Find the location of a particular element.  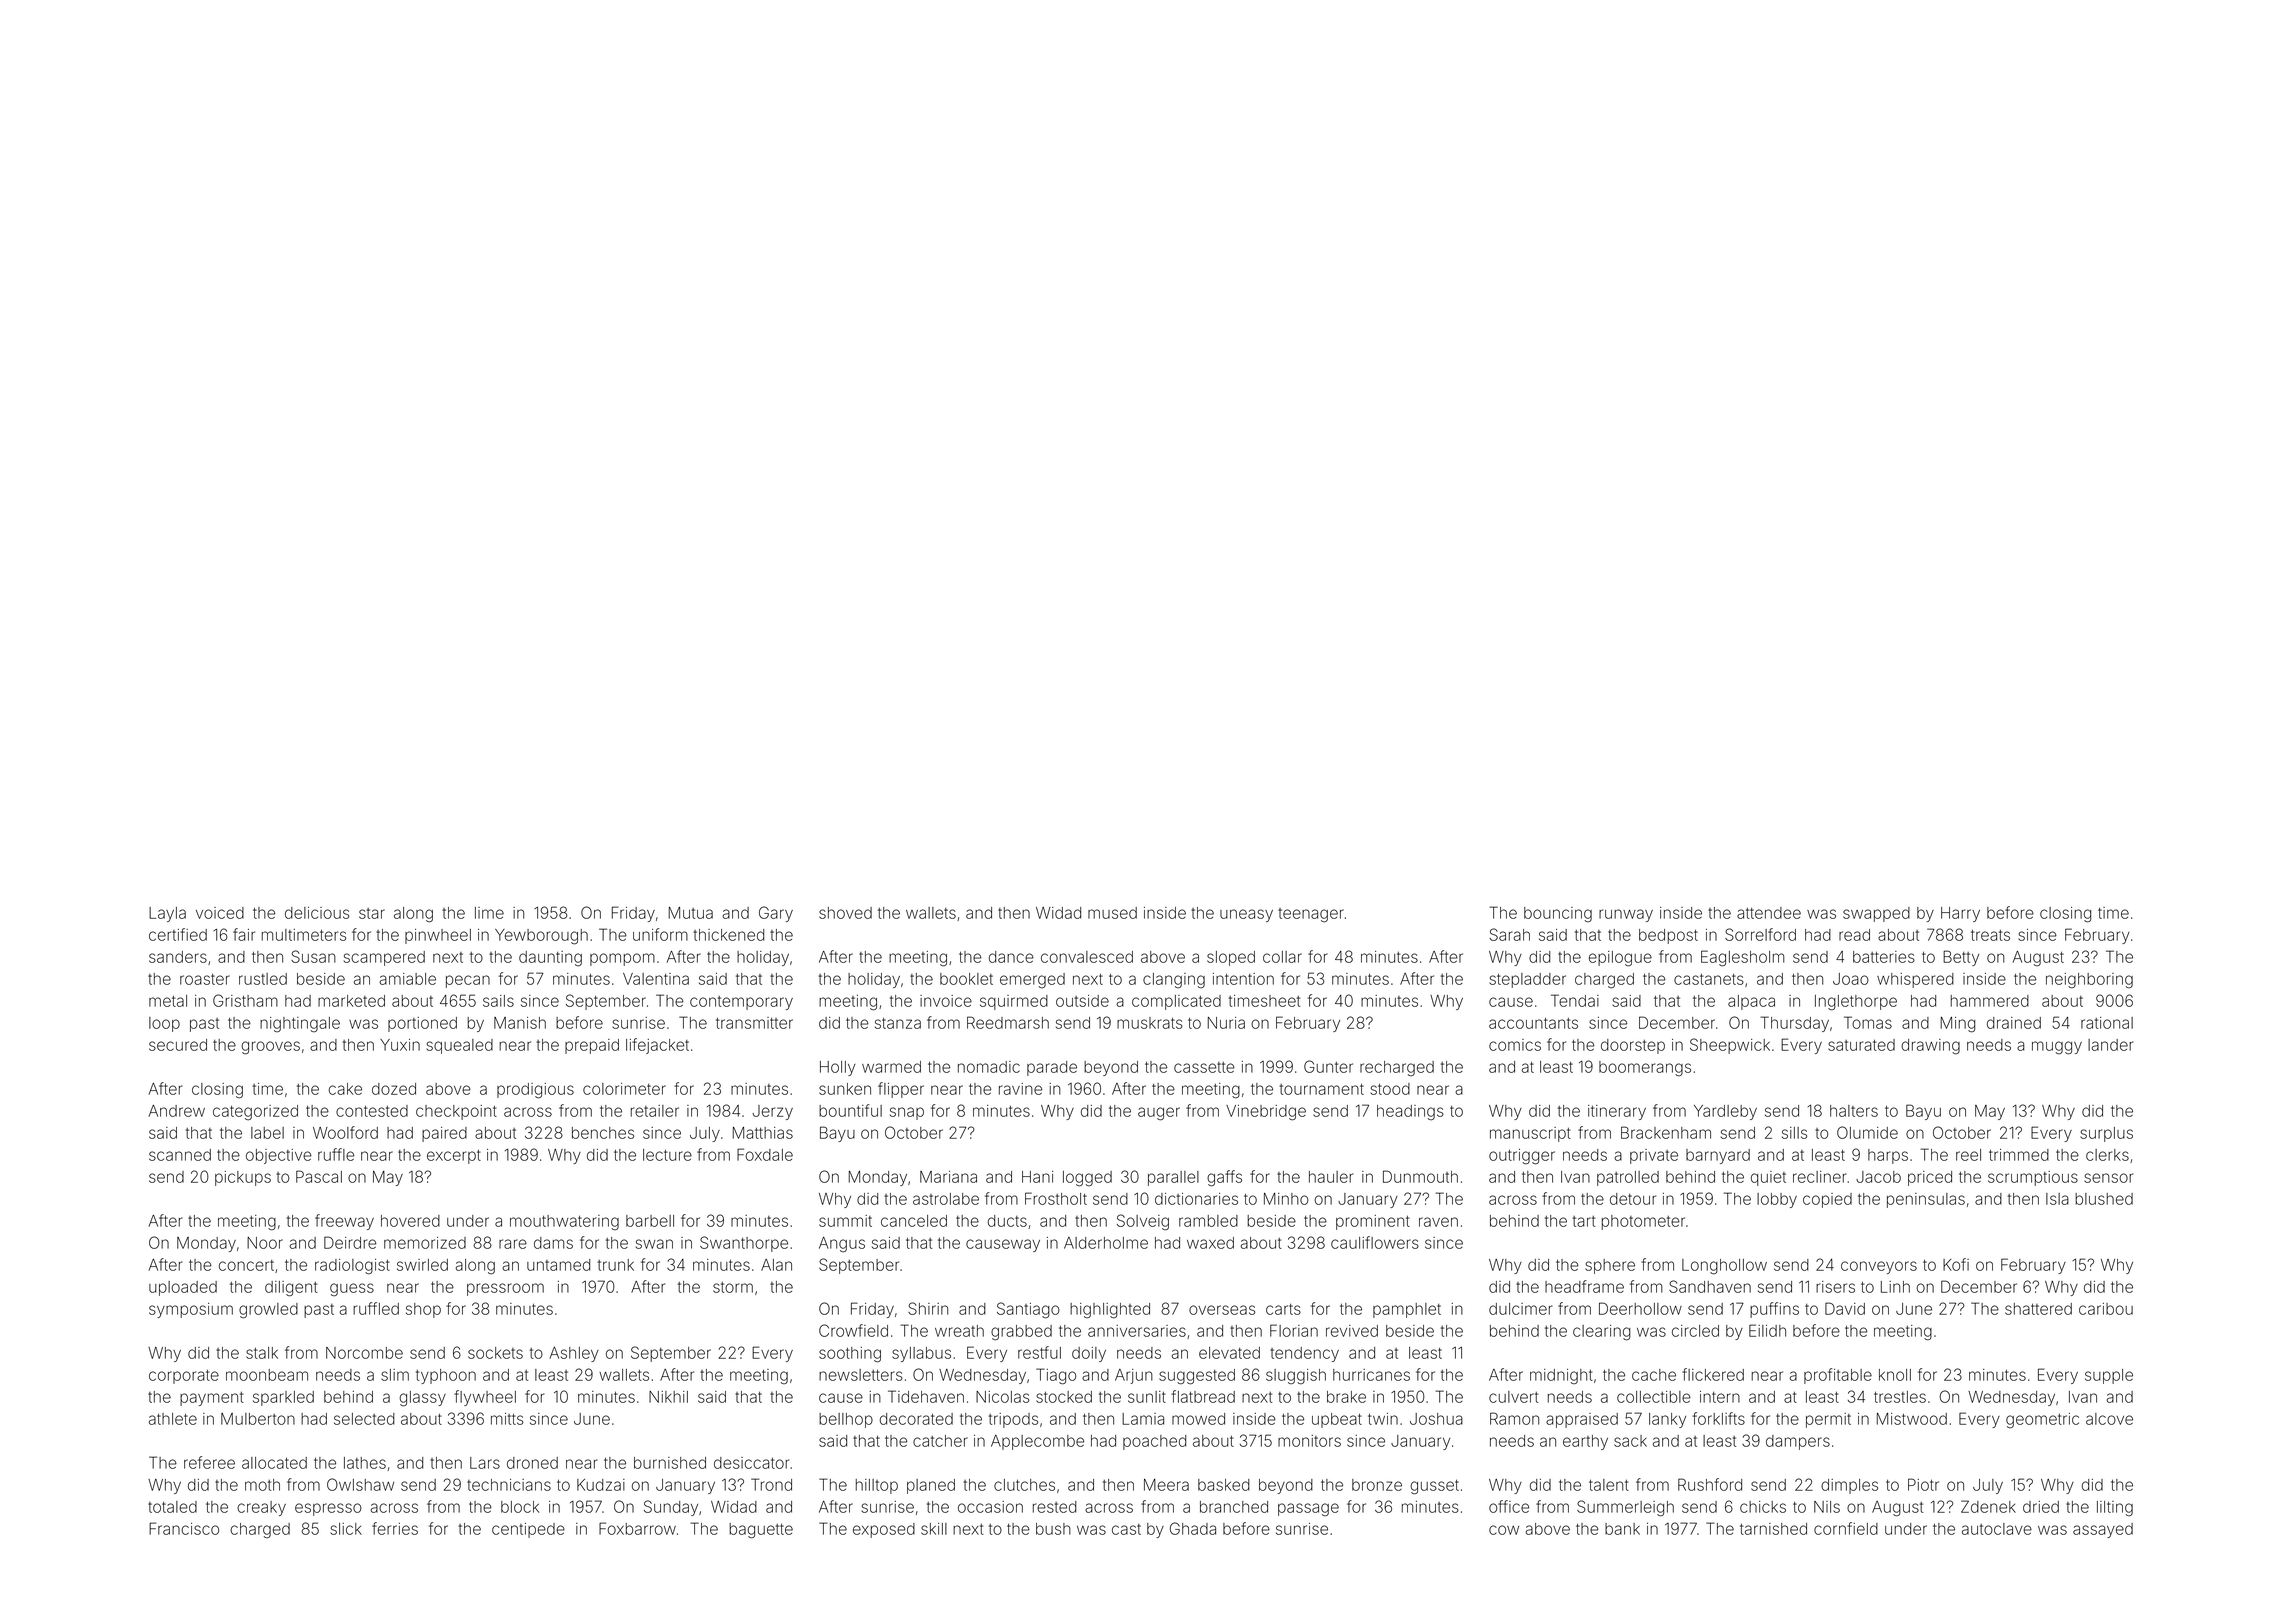

epilogue is located at coordinates (1620, 959).
